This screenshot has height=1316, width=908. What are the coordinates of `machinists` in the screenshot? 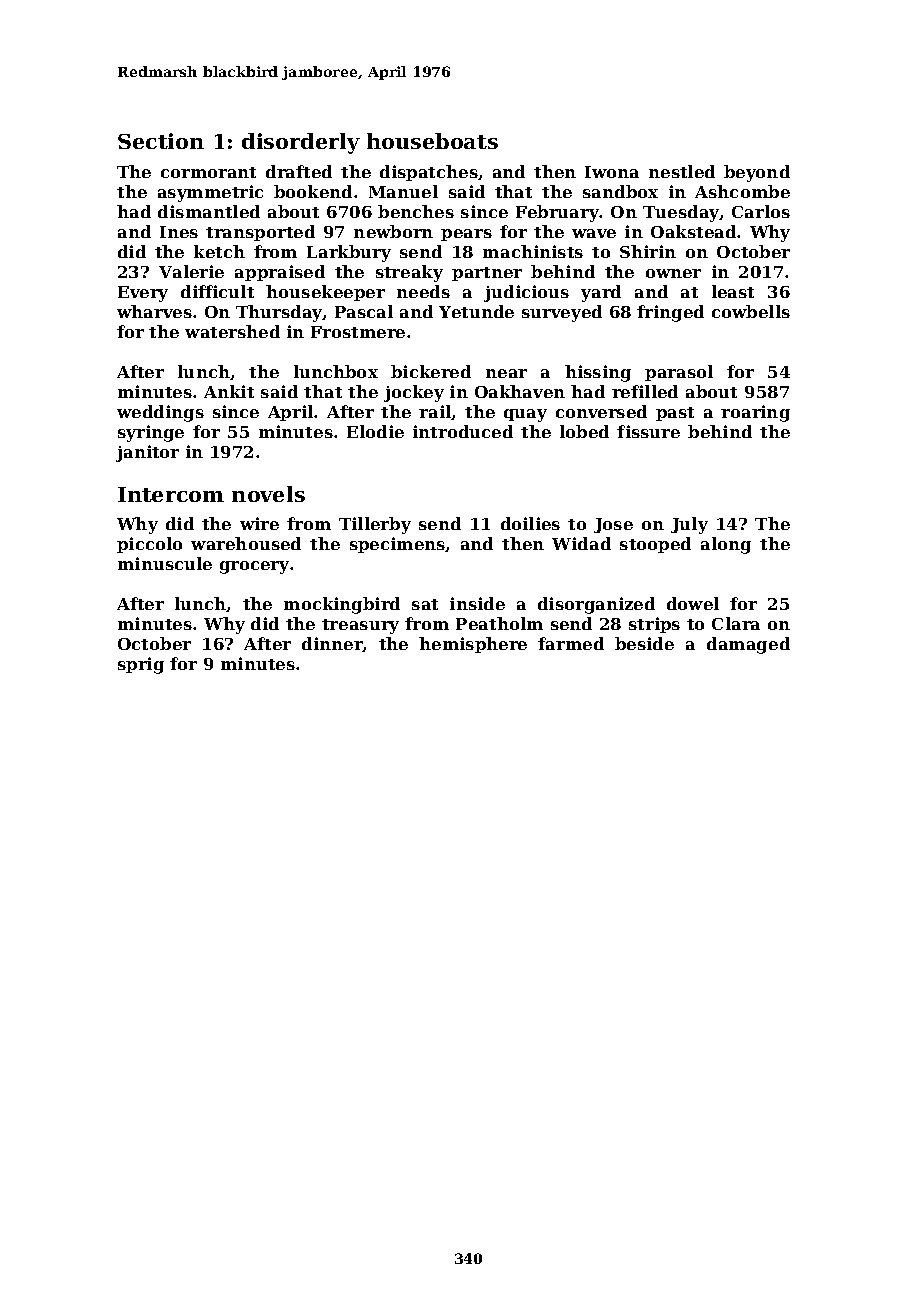 It's located at (533, 251).
